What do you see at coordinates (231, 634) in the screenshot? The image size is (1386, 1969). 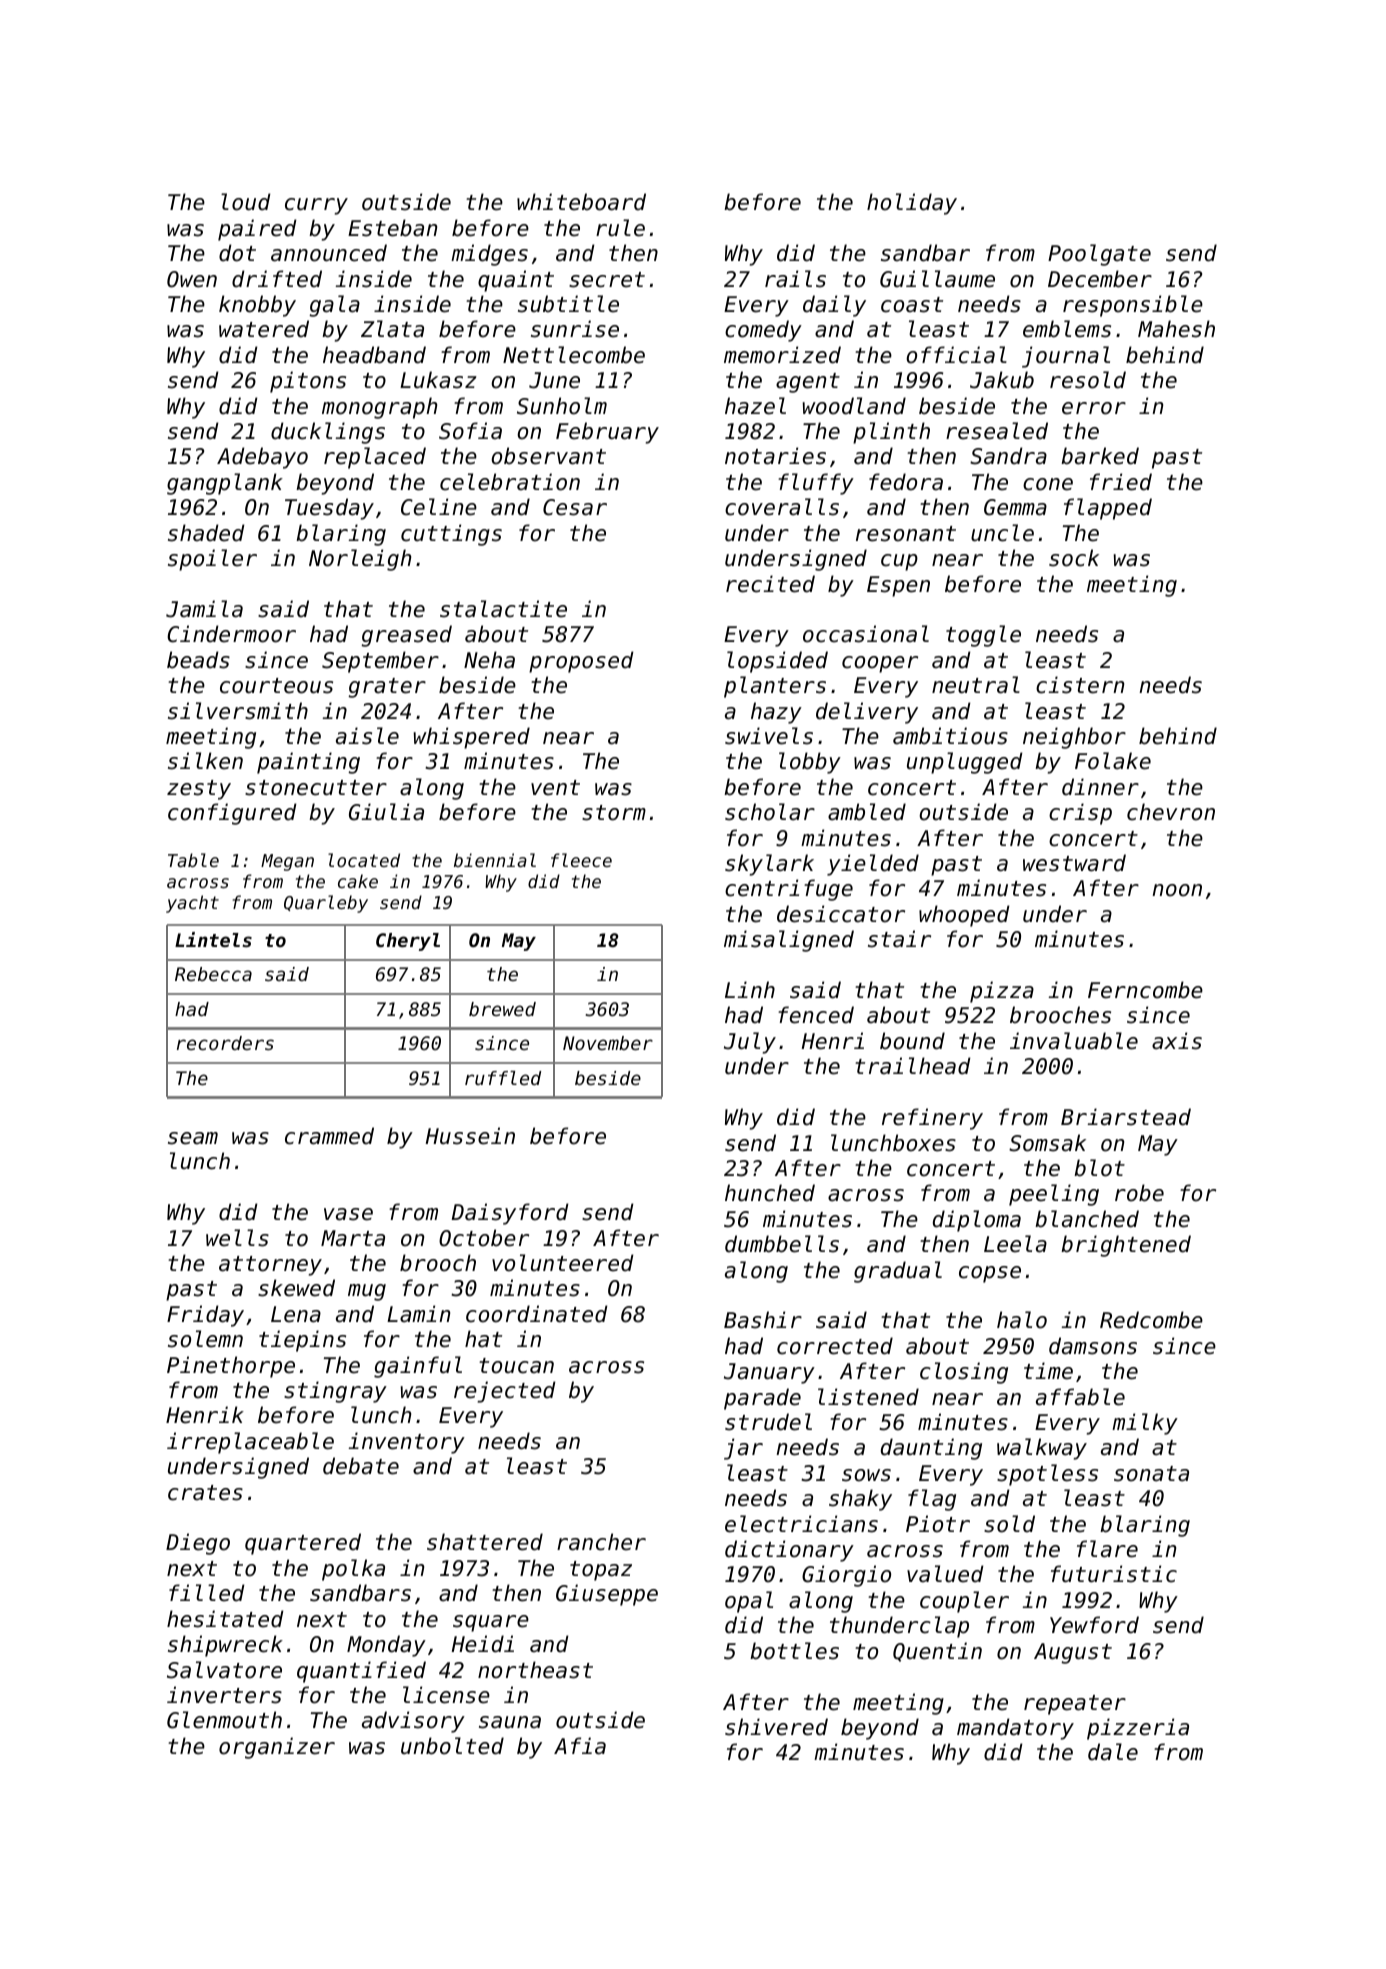 I see `Cindermoor` at bounding box center [231, 634].
